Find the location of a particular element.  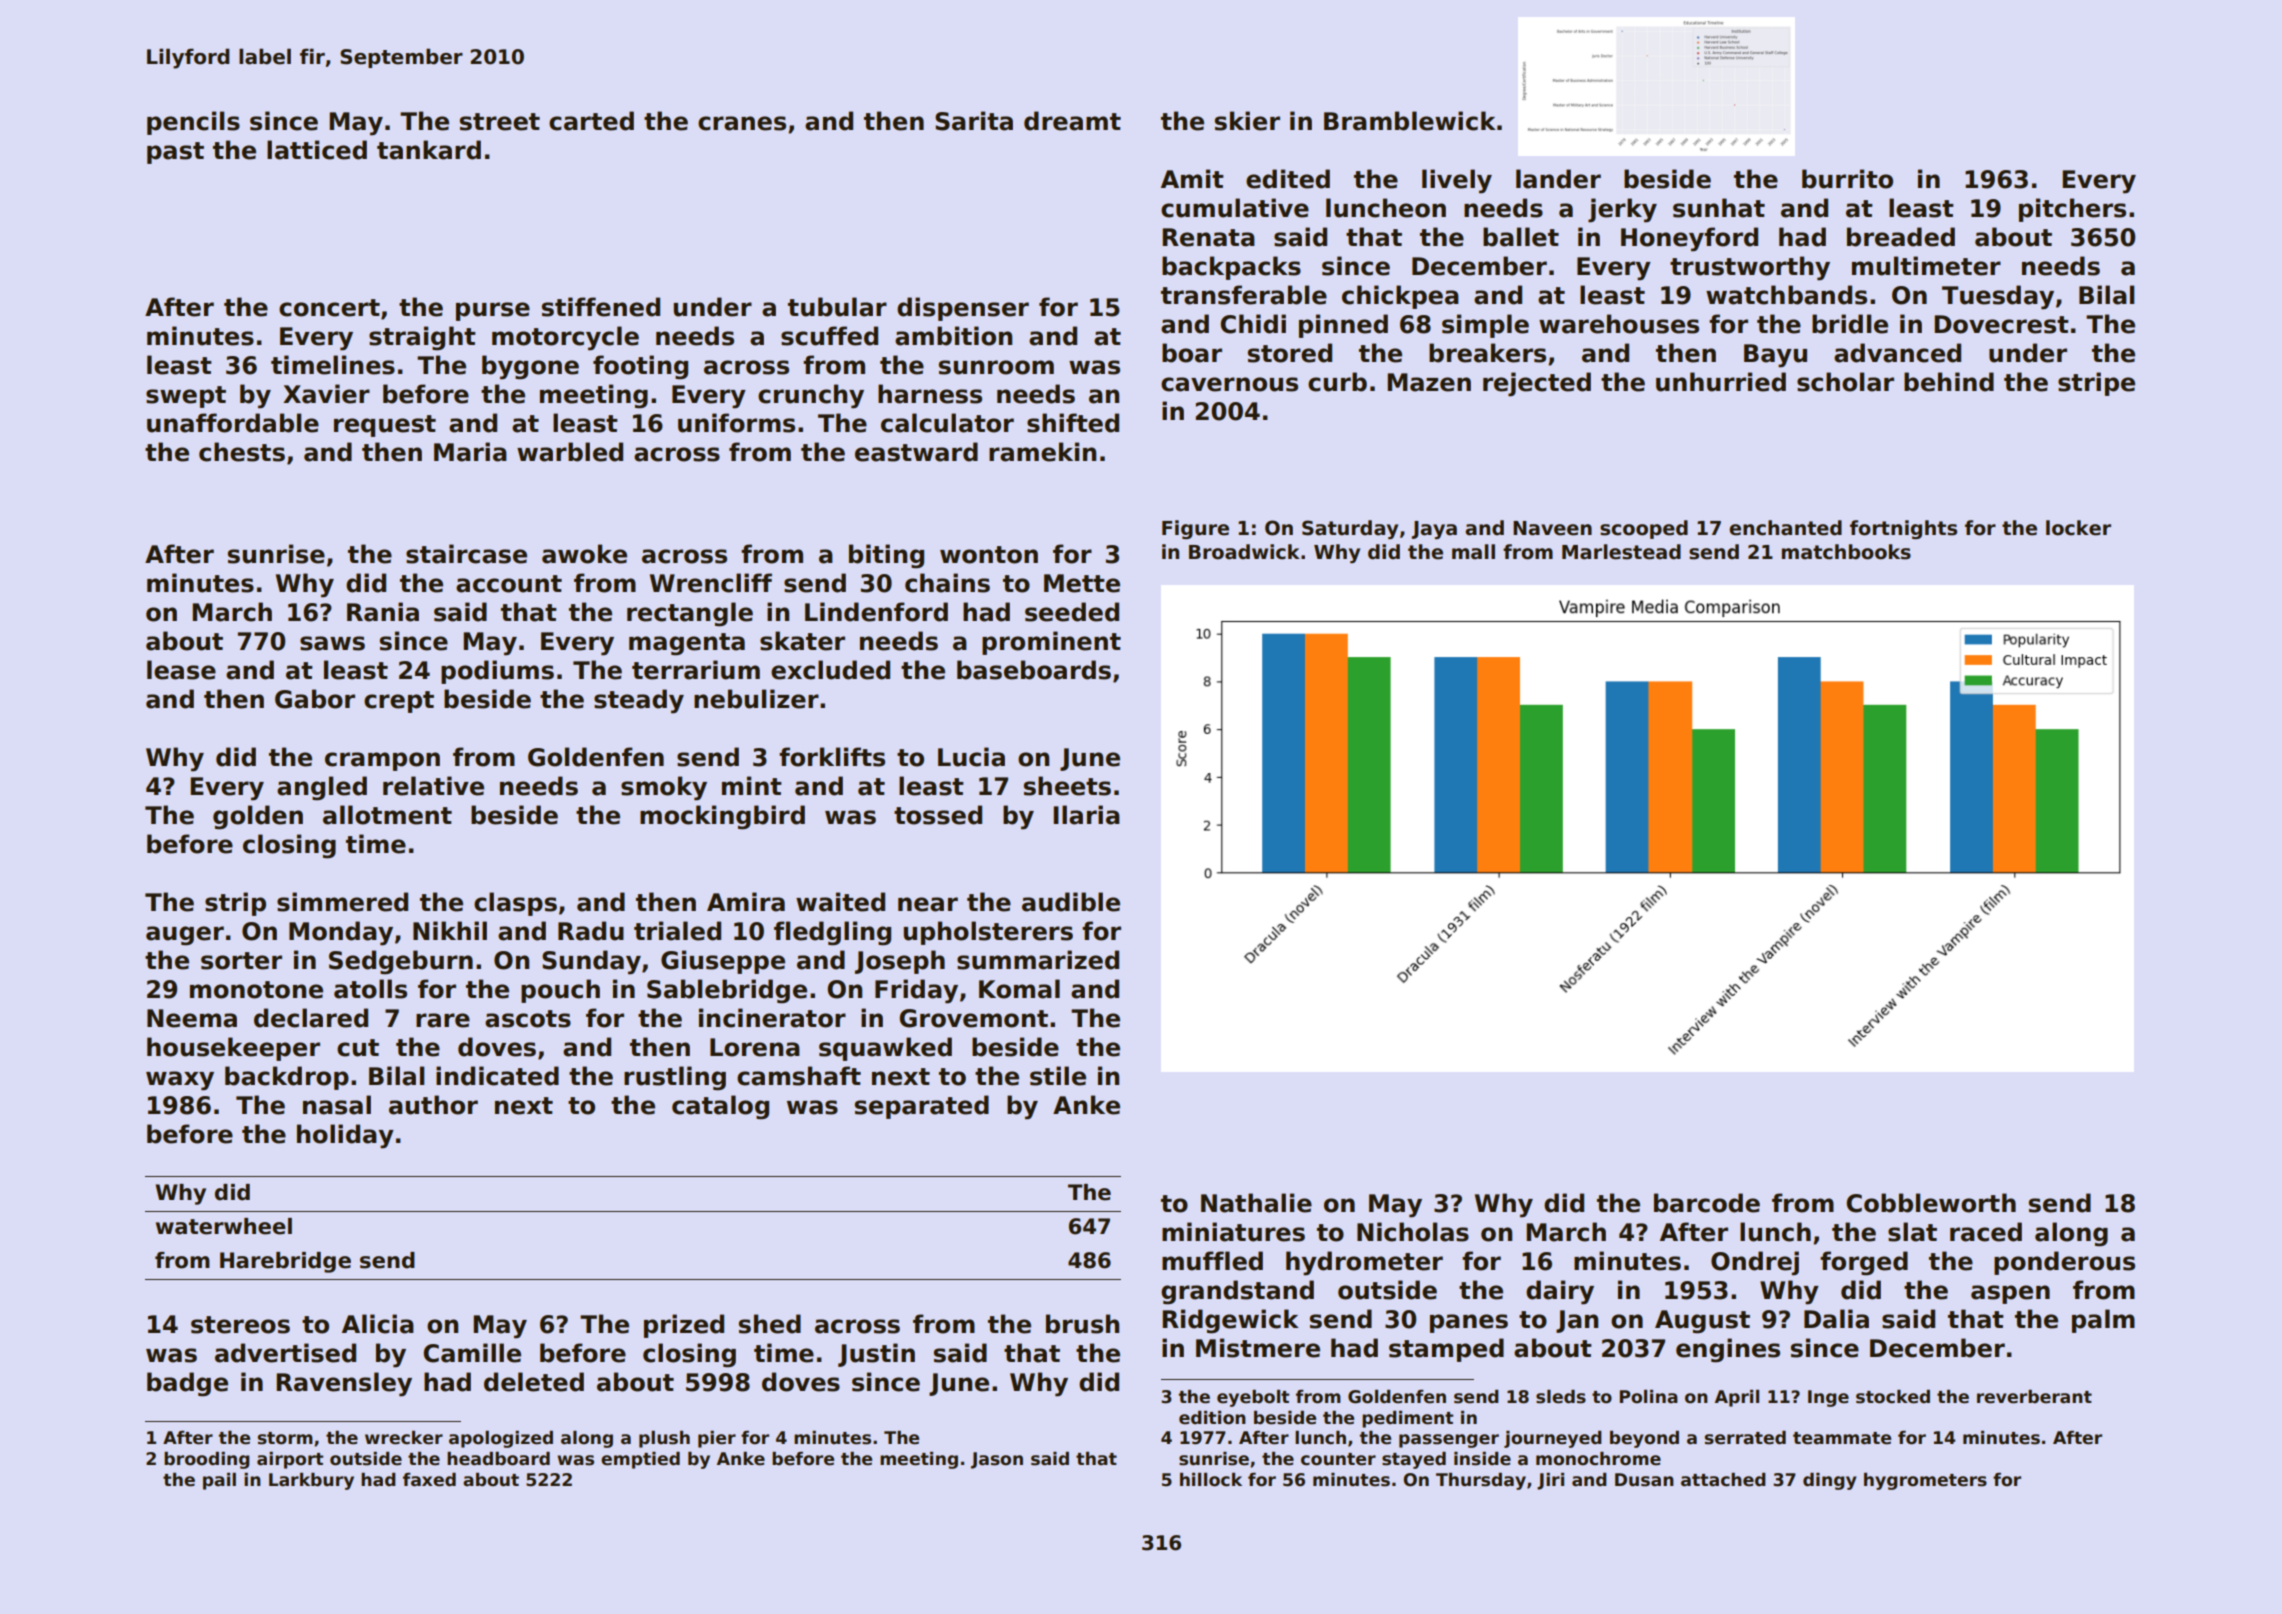

lander is located at coordinates (1558, 179).
